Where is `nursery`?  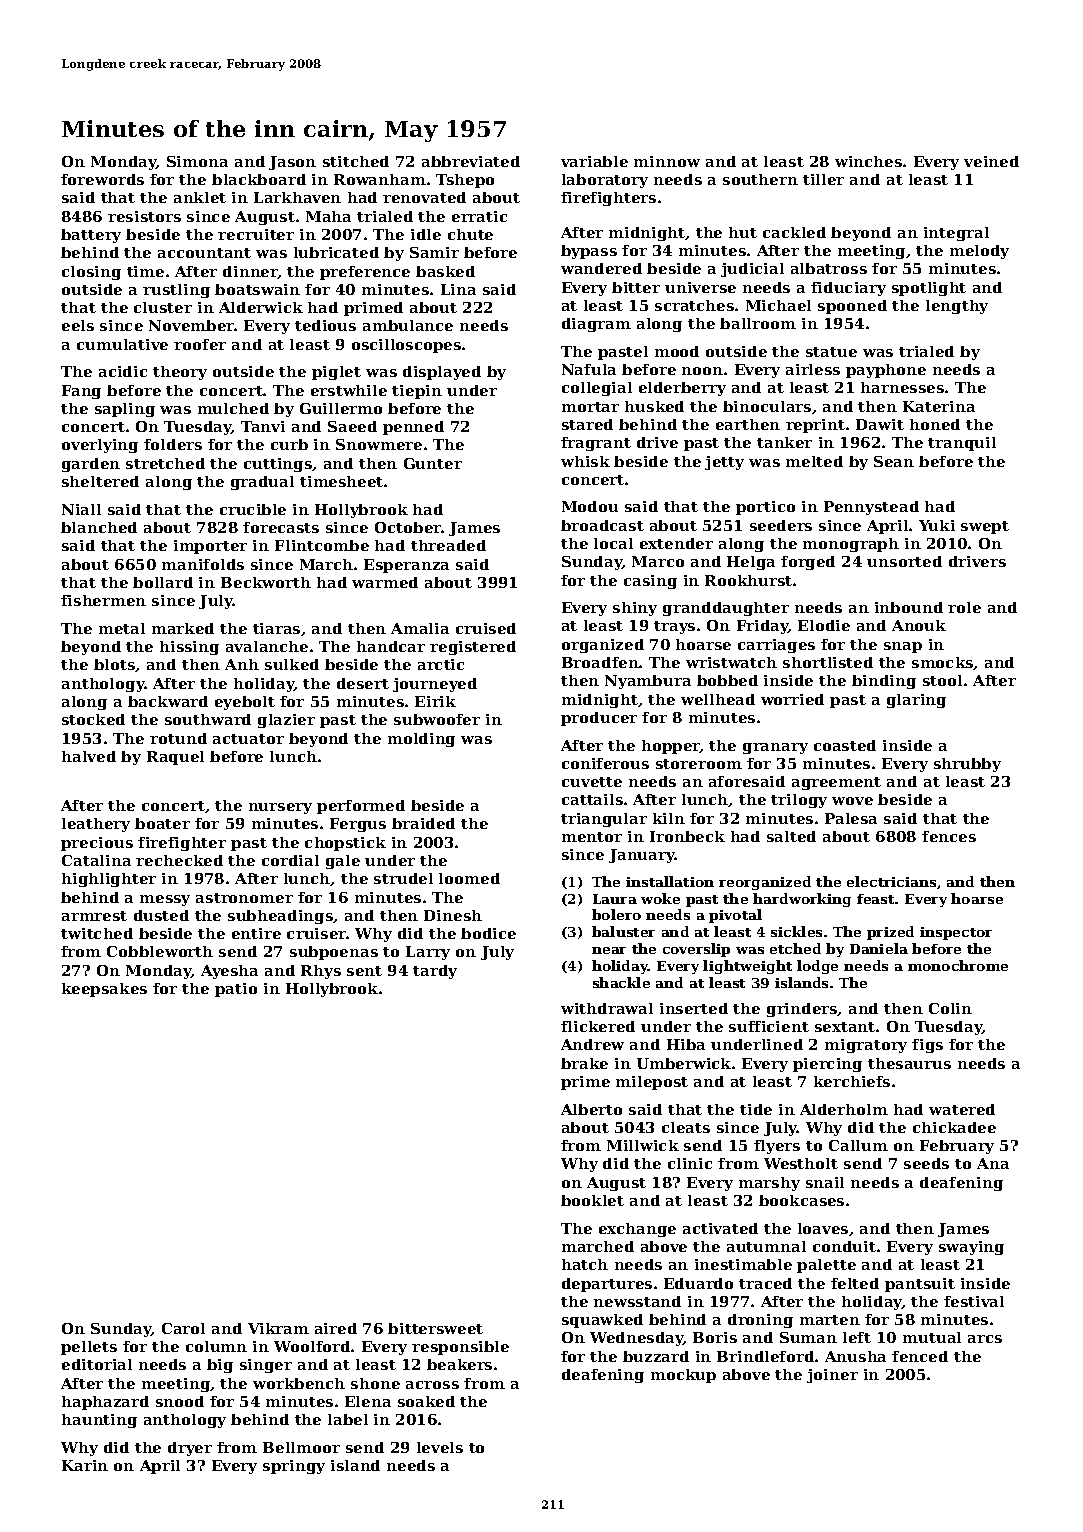 nursery is located at coordinates (280, 808).
